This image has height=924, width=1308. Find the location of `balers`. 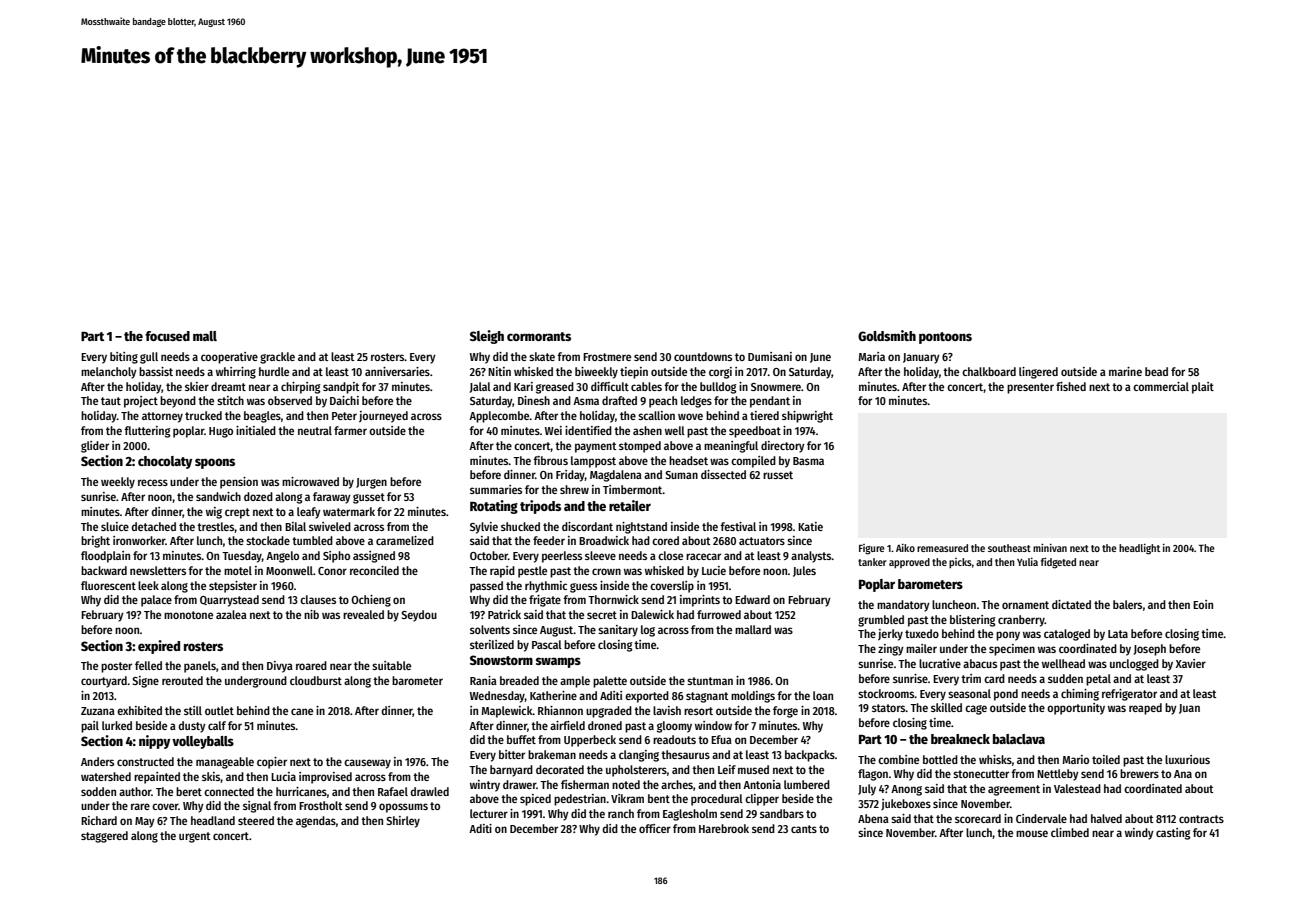

balers is located at coordinates (1127, 604).
